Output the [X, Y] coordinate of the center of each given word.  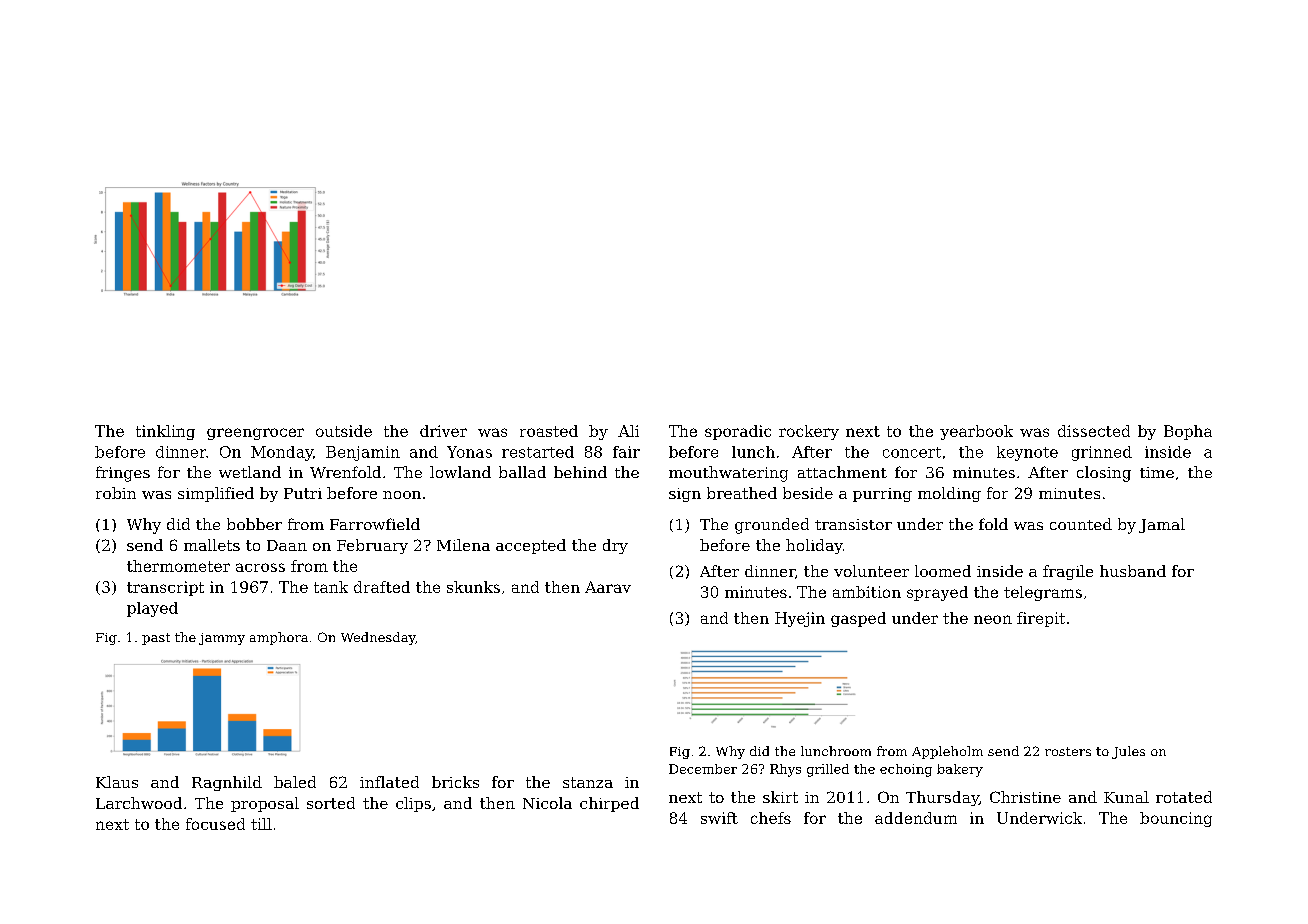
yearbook [976, 432]
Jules [1128, 752]
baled [295, 782]
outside [344, 431]
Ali [628, 431]
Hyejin [800, 619]
